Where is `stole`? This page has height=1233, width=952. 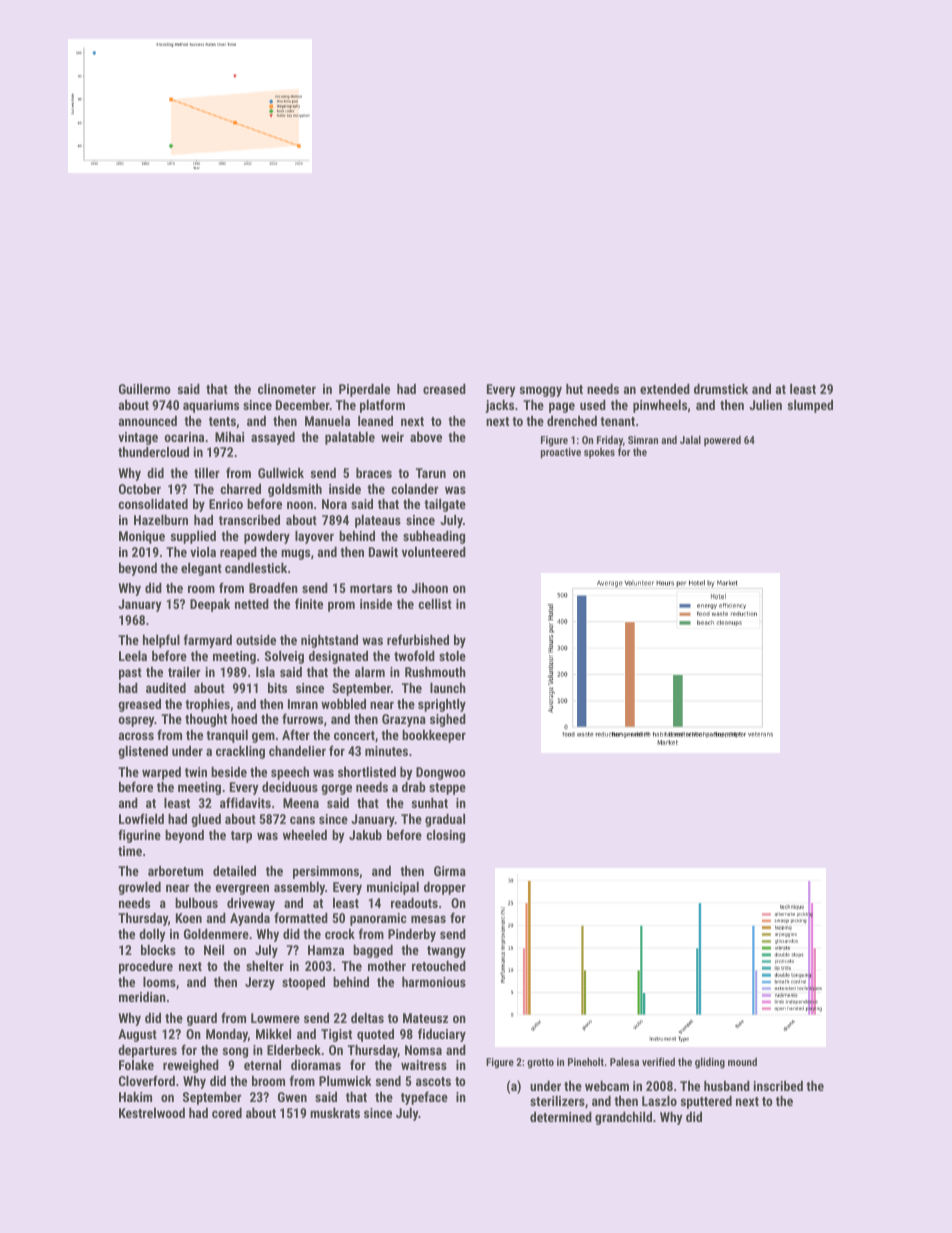
stole is located at coordinates (452, 656).
